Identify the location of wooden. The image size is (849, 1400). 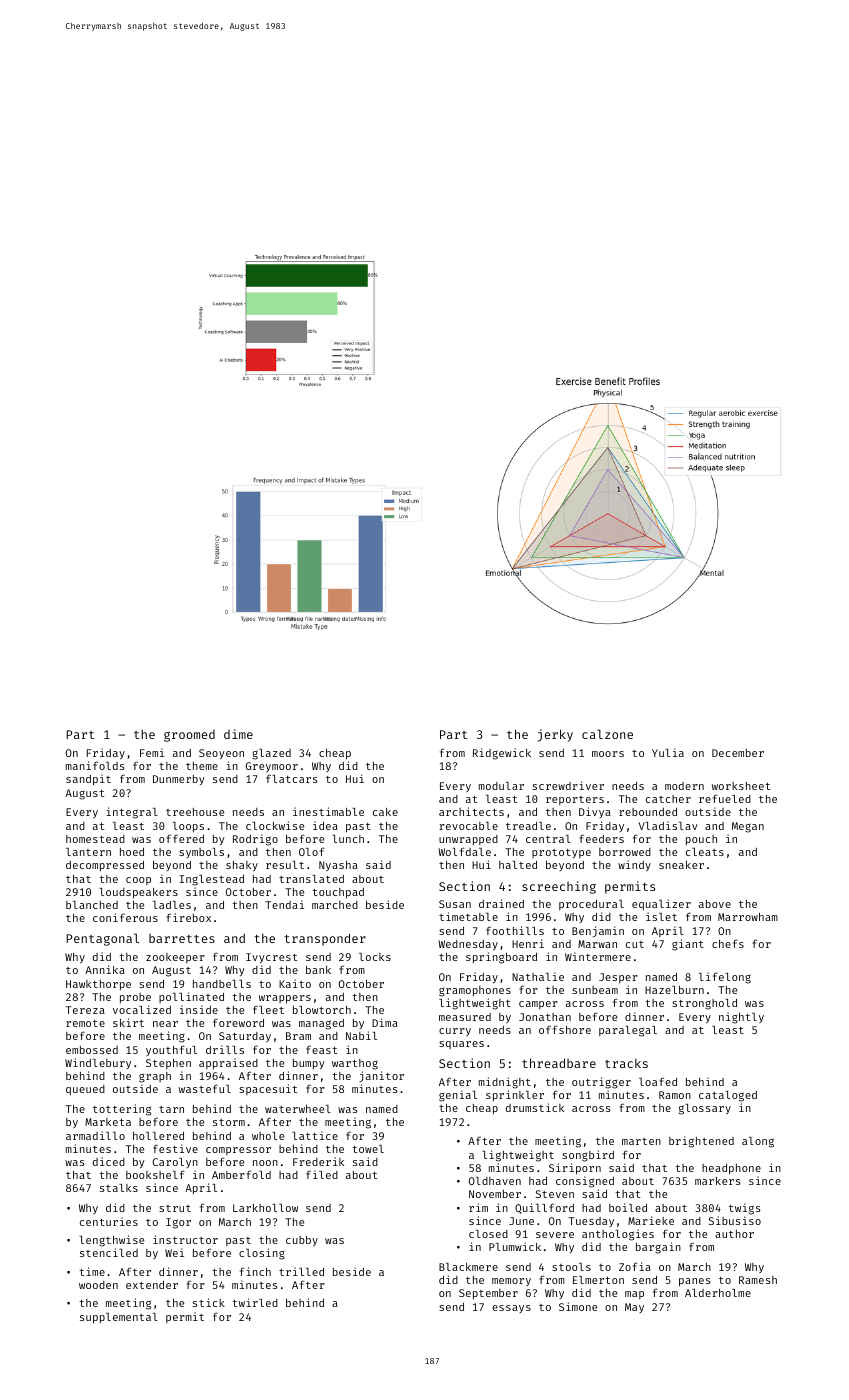
(98, 1285).
